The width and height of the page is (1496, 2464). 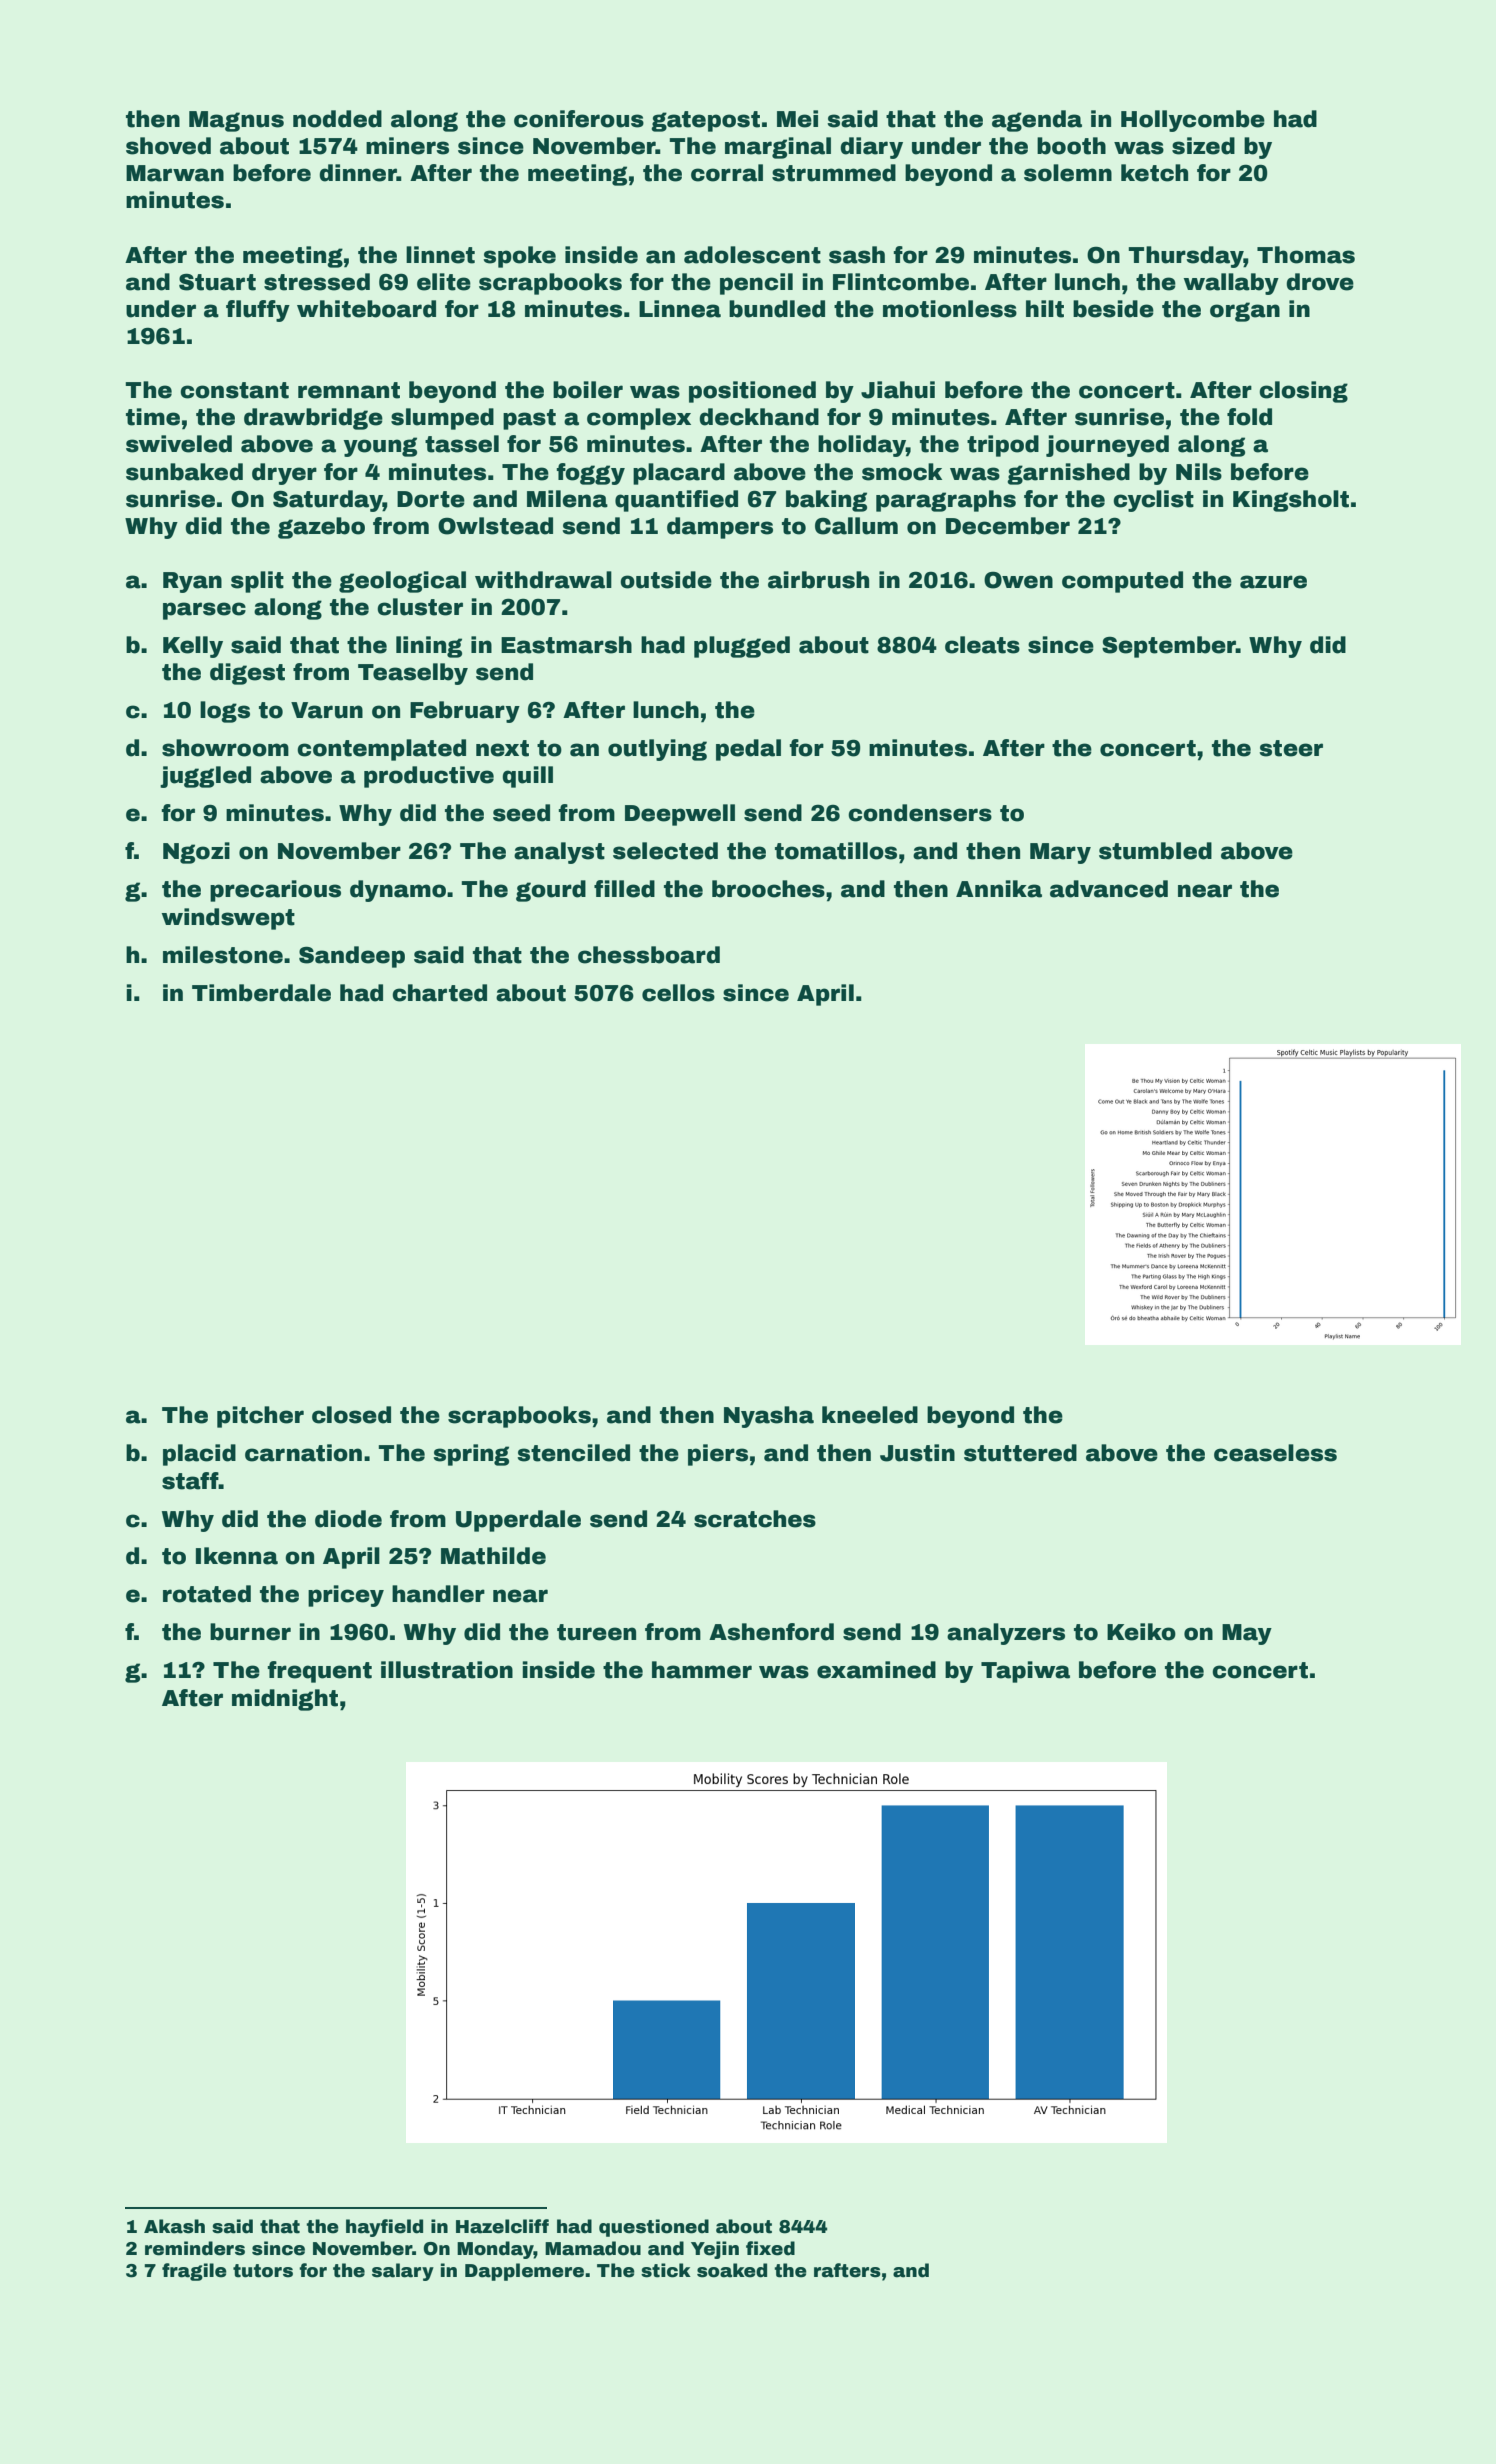 I want to click on nodded, so click(x=337, y=119).
